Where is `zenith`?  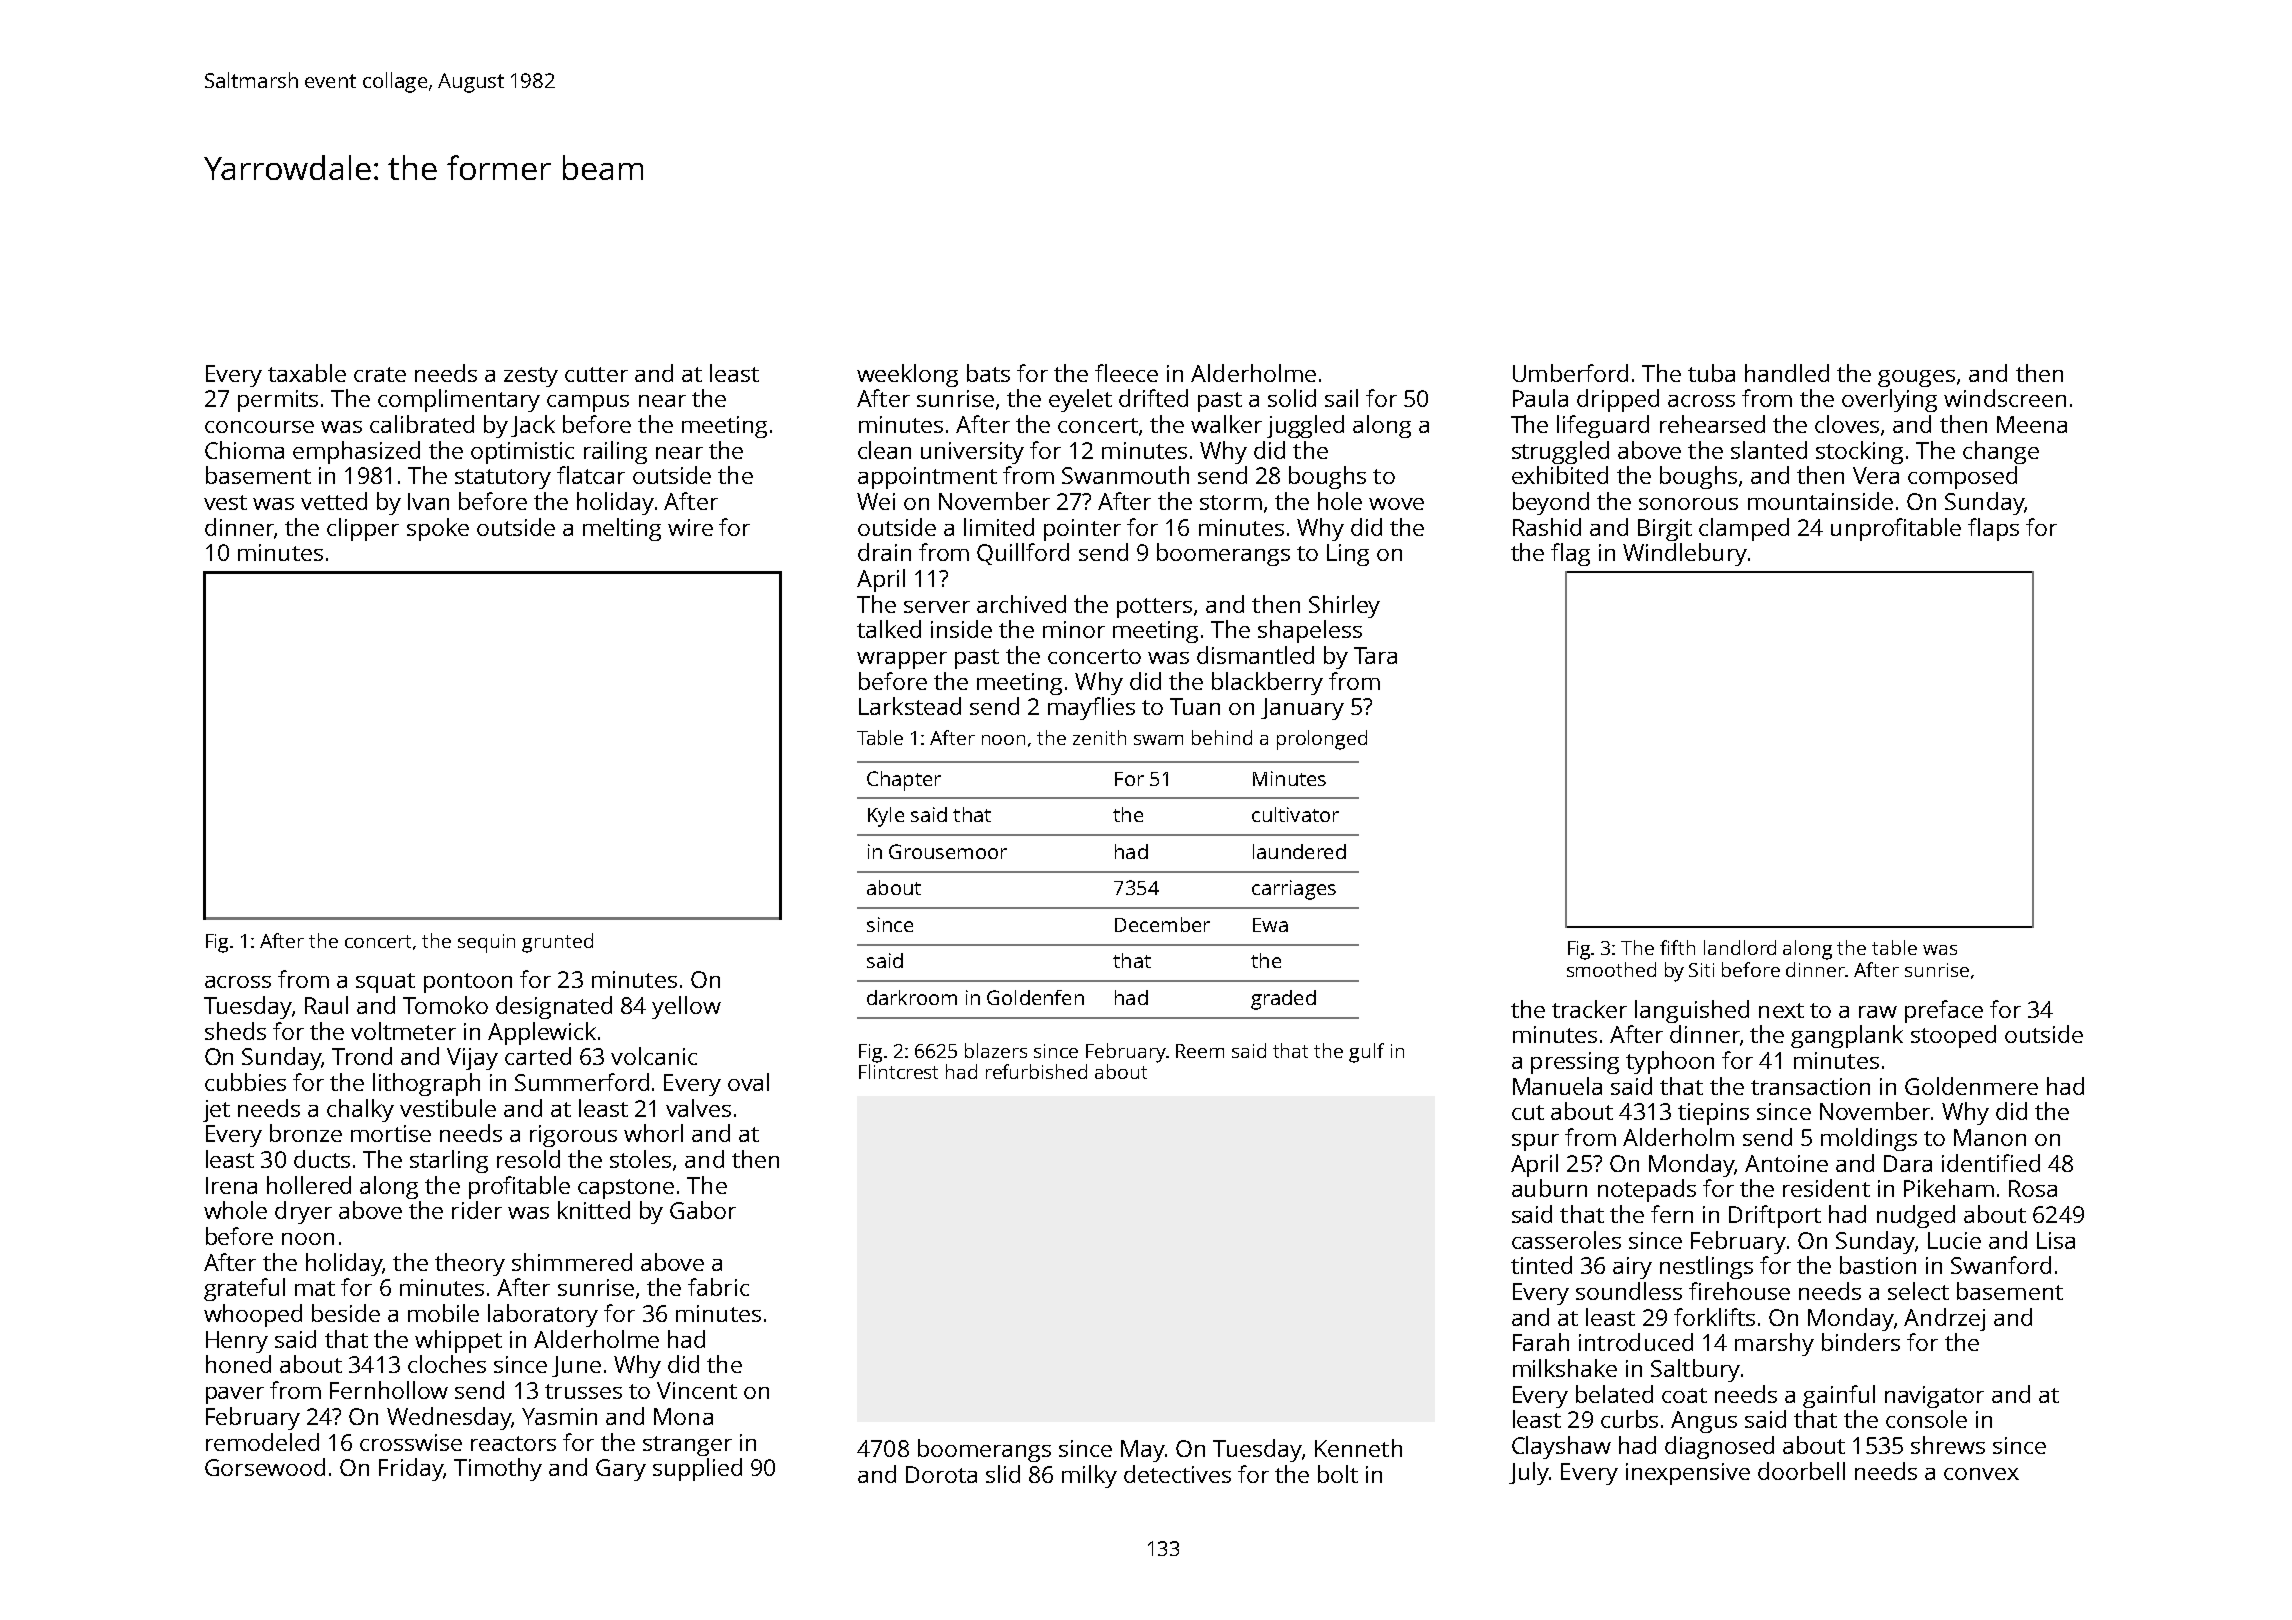
zenith is located at coordinates (1099, 737).
